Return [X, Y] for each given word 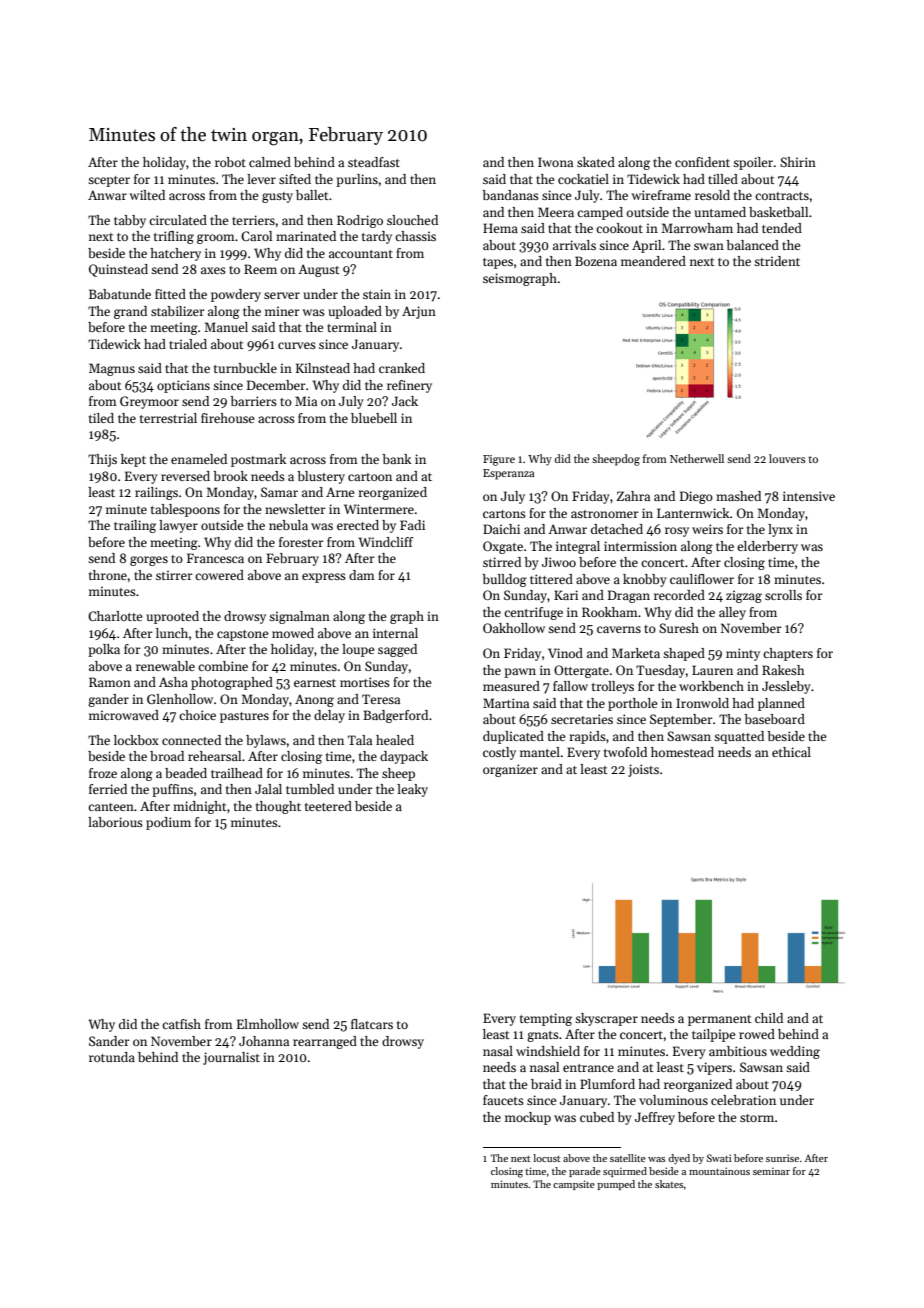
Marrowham [697, 228]
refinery [409, 386]
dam [362, 575]
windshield [548, 1051]
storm [757, 1118]
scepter [109, 181]
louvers [787, 458]
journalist [231, 1058]
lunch [172, 633]
